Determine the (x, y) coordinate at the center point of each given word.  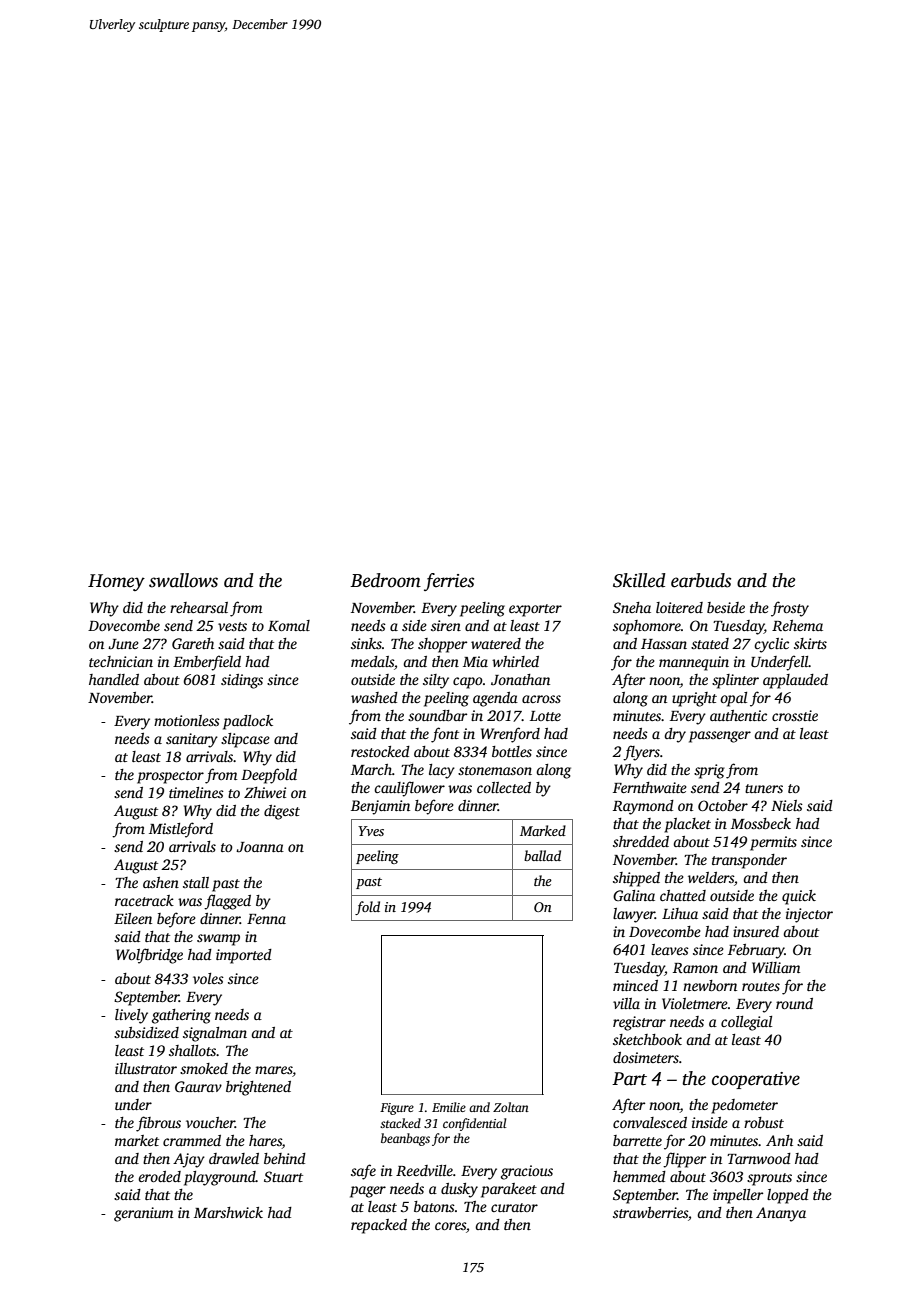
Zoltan (511, 1107)
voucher (210, 1122)
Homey (116, 582)
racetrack (144, 900)
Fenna (266, 919)
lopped (788, 1196)
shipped (636, 879)
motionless (187, 720)
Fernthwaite (650, 787)
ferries (449, 582)
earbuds (701, 580)
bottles (512, 751)
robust (764, 1122)
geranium (143, 1214)
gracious (527, 1172)
